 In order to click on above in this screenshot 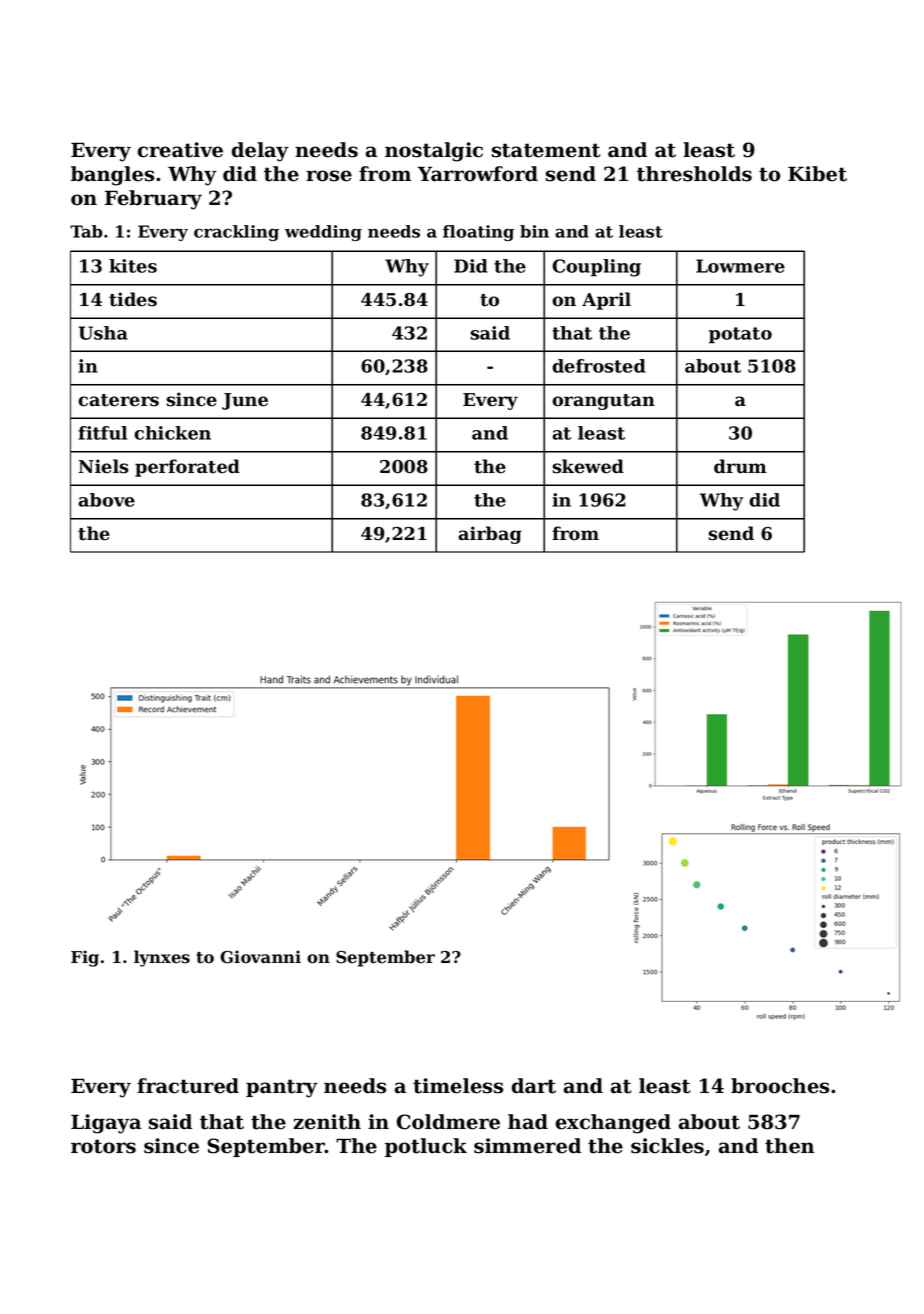, I will do `click(106, 500)`.
